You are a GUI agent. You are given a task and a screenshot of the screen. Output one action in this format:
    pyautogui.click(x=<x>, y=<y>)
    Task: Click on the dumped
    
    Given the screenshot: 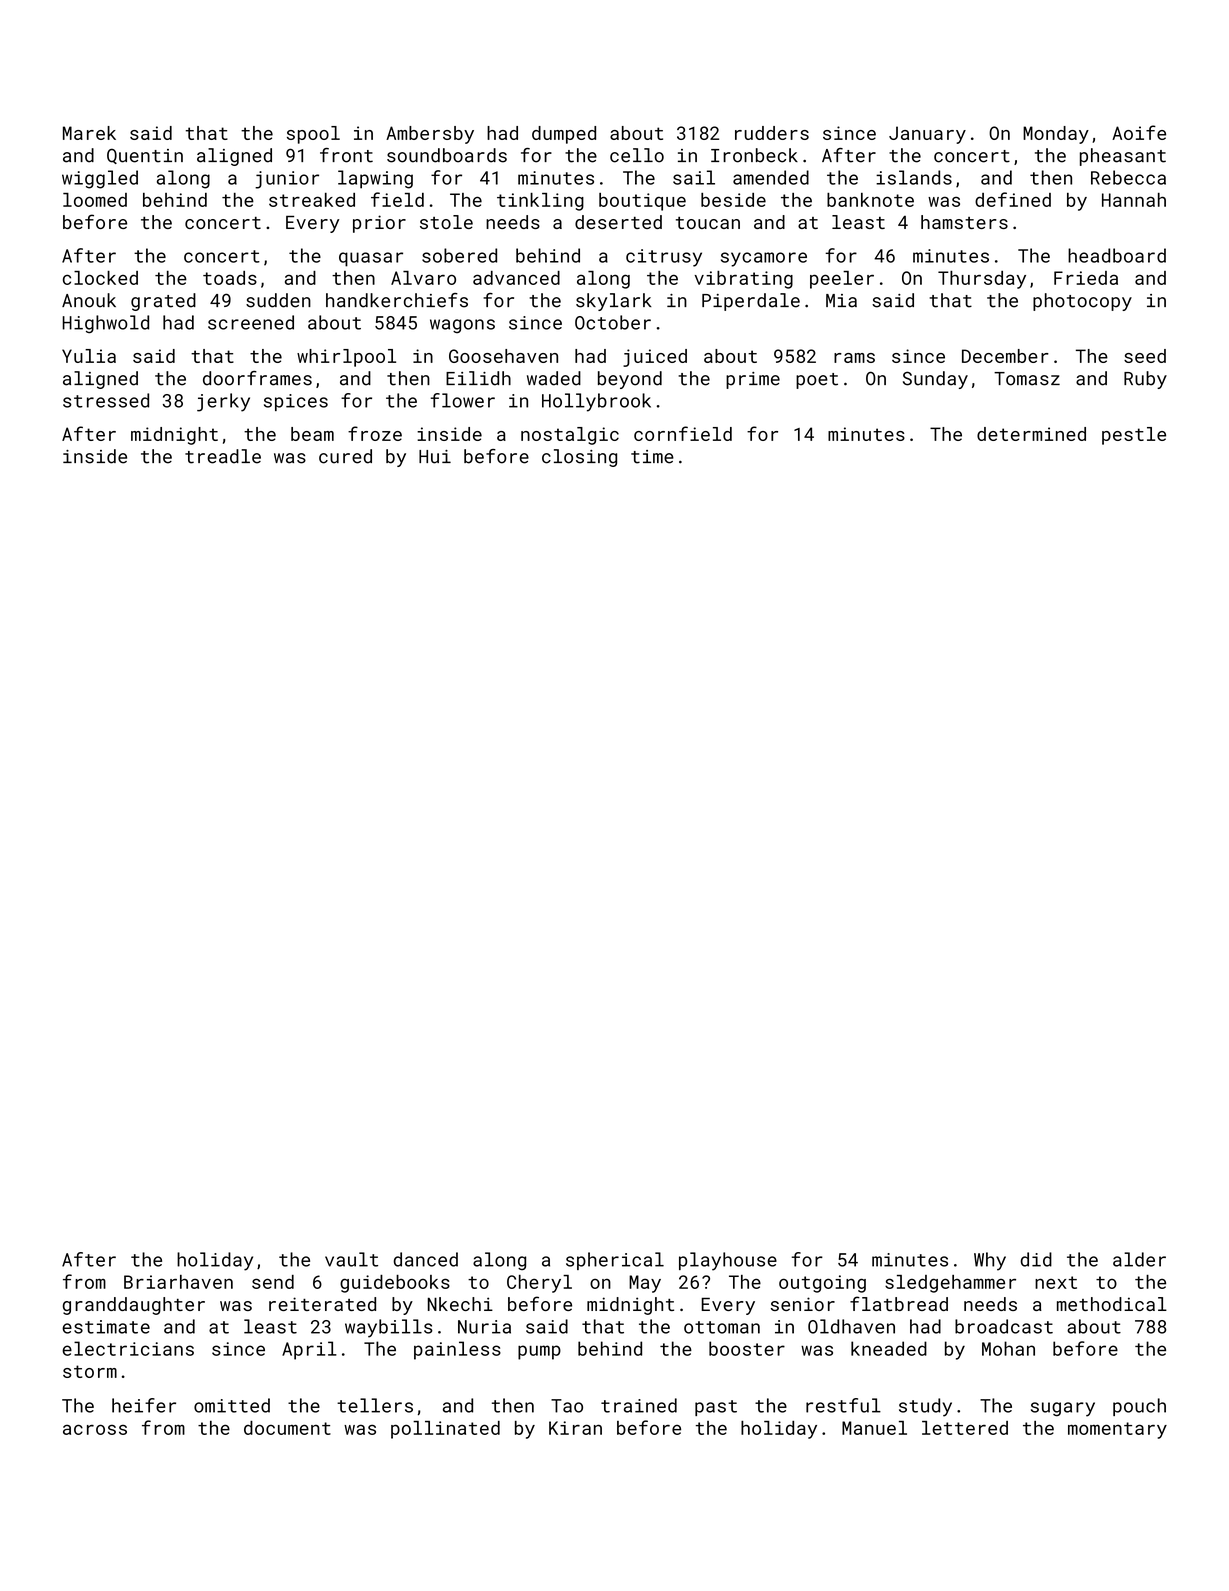 What is the action you would take?
    pyautogui.click(x=564, y=135)
